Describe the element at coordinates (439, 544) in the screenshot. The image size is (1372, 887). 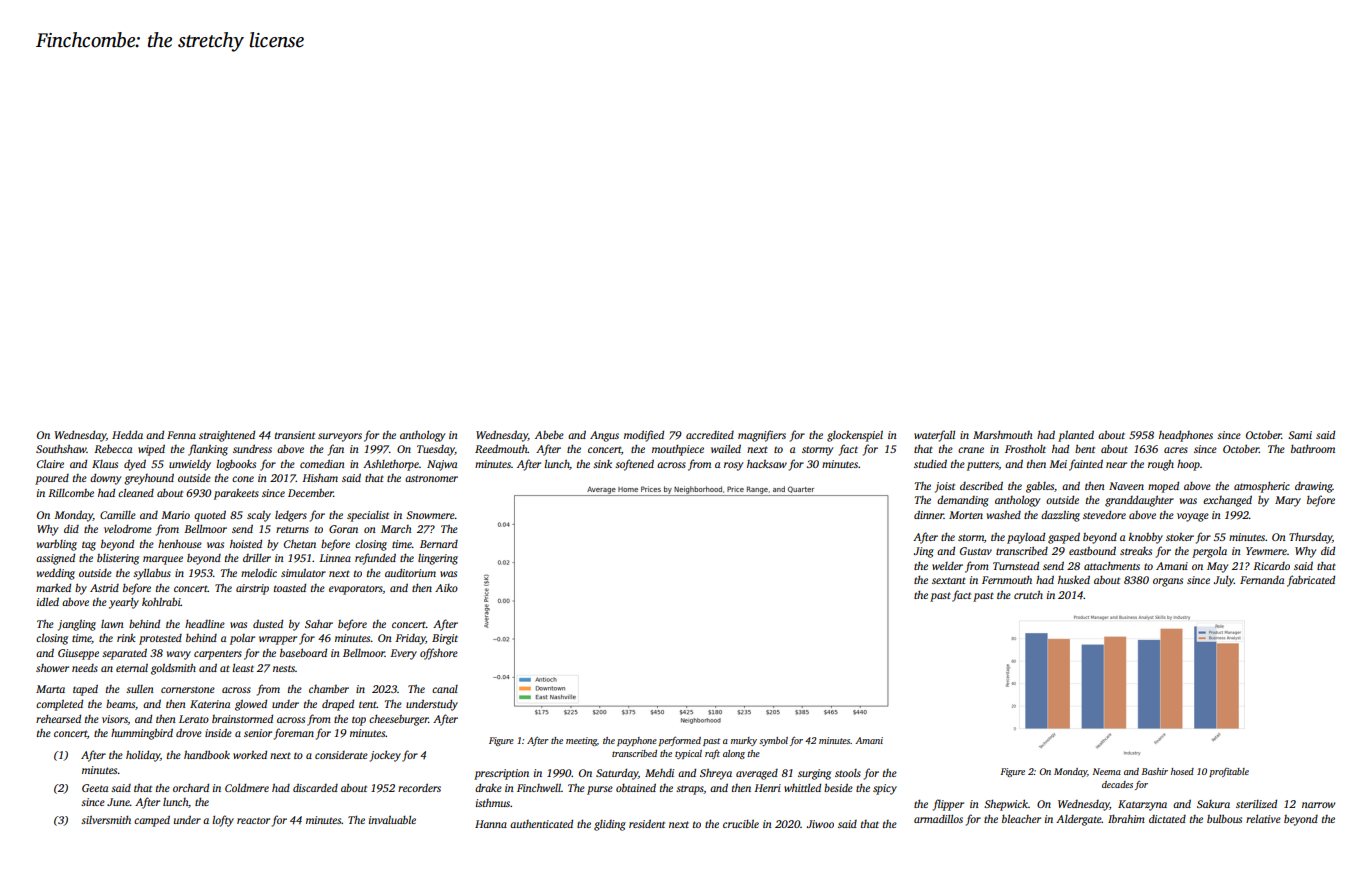
I see `Bernard` at that location.
